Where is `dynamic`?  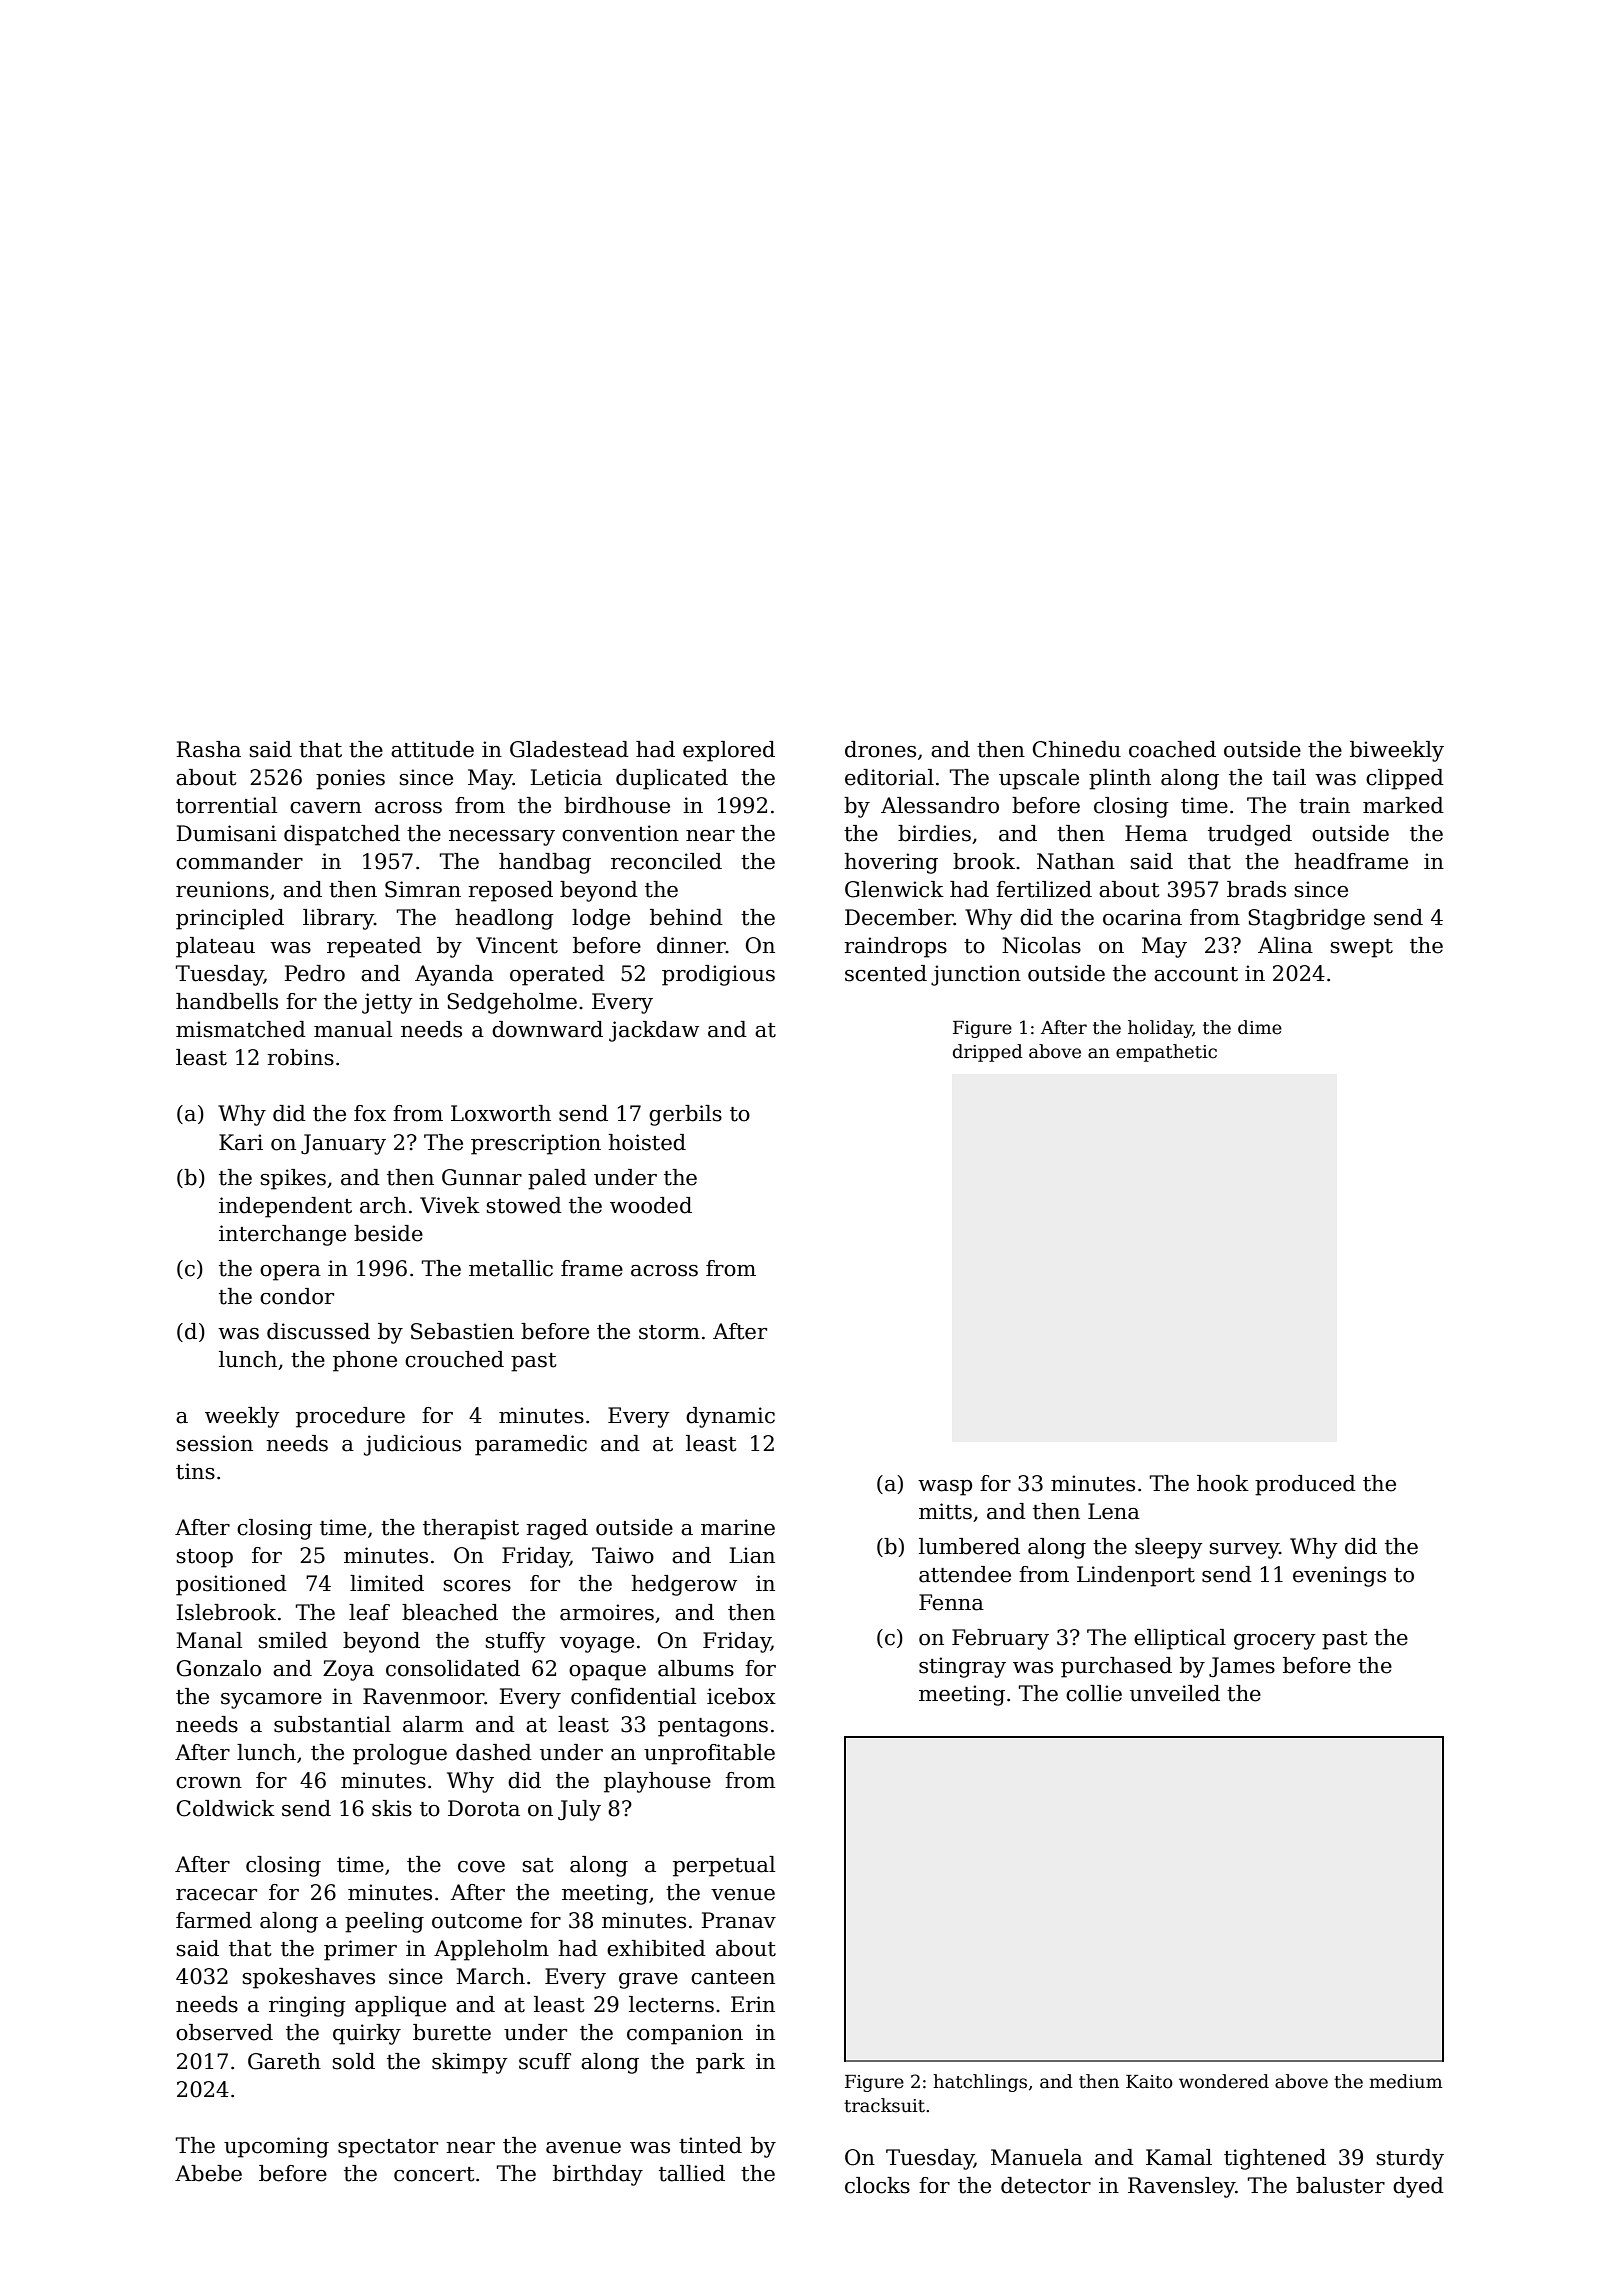 dynamic is located at coordinates (730, 1417).
